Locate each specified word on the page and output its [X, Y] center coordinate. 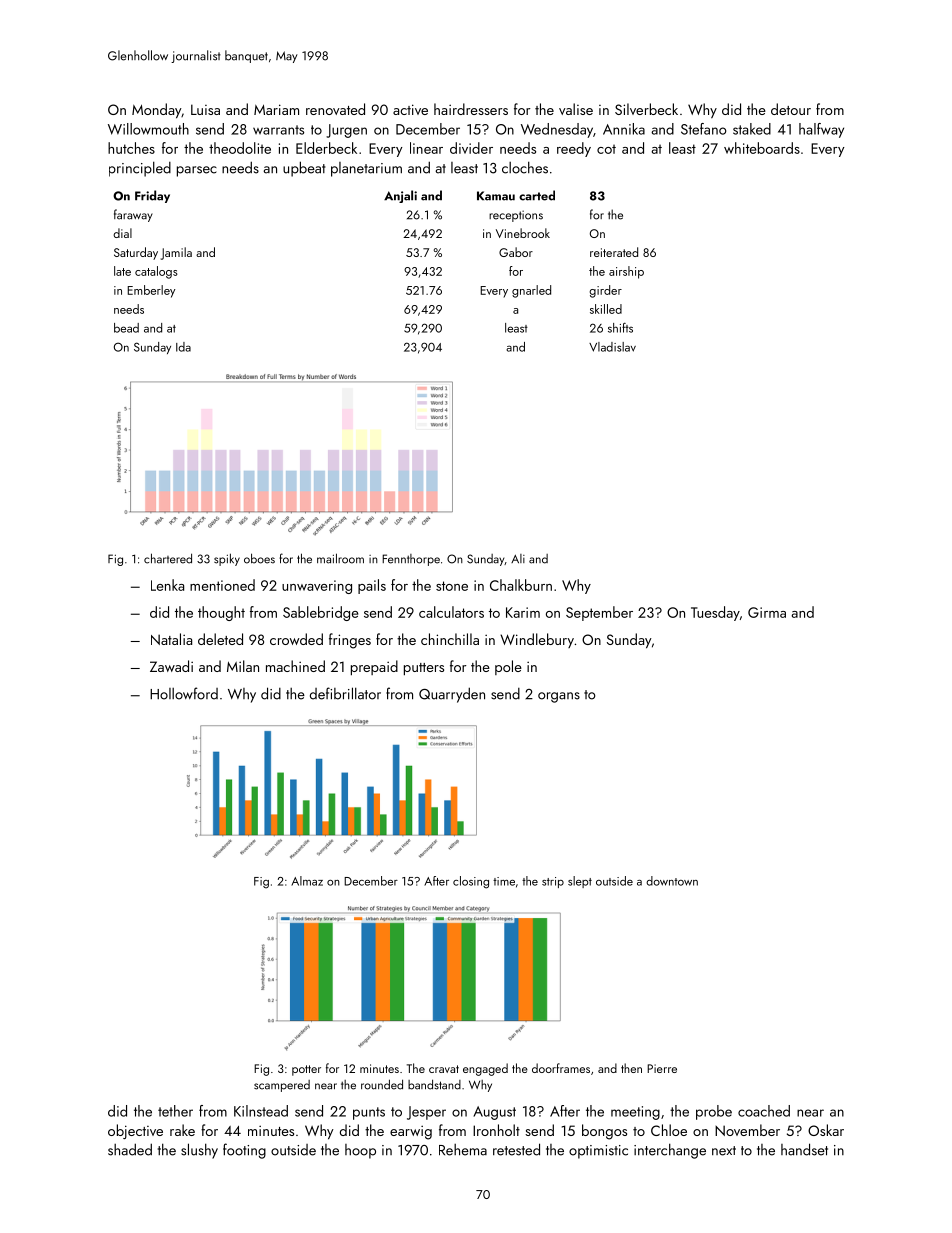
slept [580, 882]
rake [182, 1130]
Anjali [400, 196]
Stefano [703, 129]
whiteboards [762, 148]
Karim [523, 612]
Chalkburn [521, 585]
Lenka [167, 585]
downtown [672, 881]
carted [537, 195]
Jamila [176, 253]
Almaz [307, 881]
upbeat [304, 169]
